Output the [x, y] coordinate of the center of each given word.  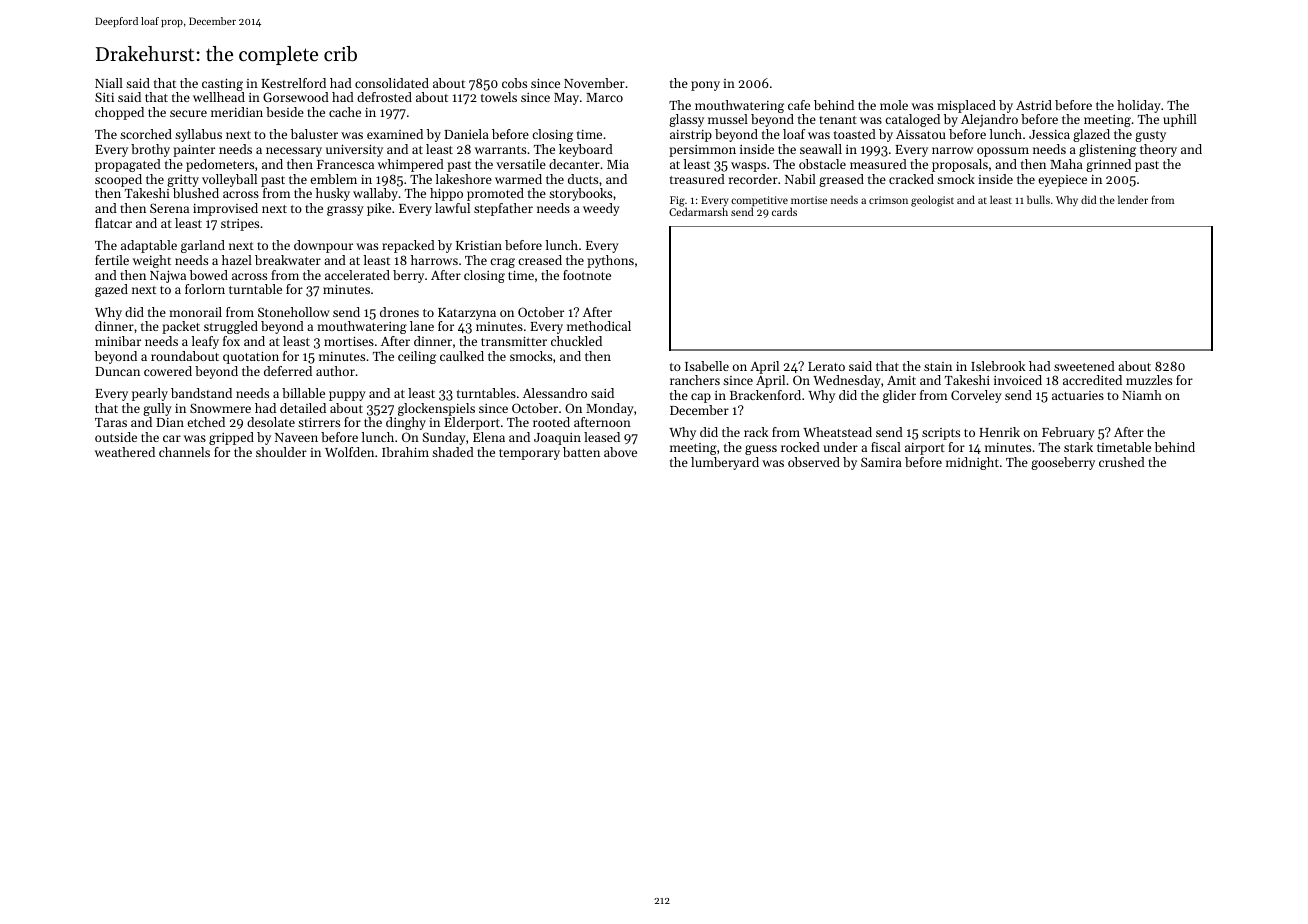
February [1068, 433]
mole [894, 105]
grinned [1108, 165]
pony [705, 86]
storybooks [580, 194]
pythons [610, 261]
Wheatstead [837, 432]
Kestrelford [293, 83]
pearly [150, 394]
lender [1133, 199]
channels [184, 452]
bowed [209, 275]
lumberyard [725, 463]
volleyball [229, 180]
